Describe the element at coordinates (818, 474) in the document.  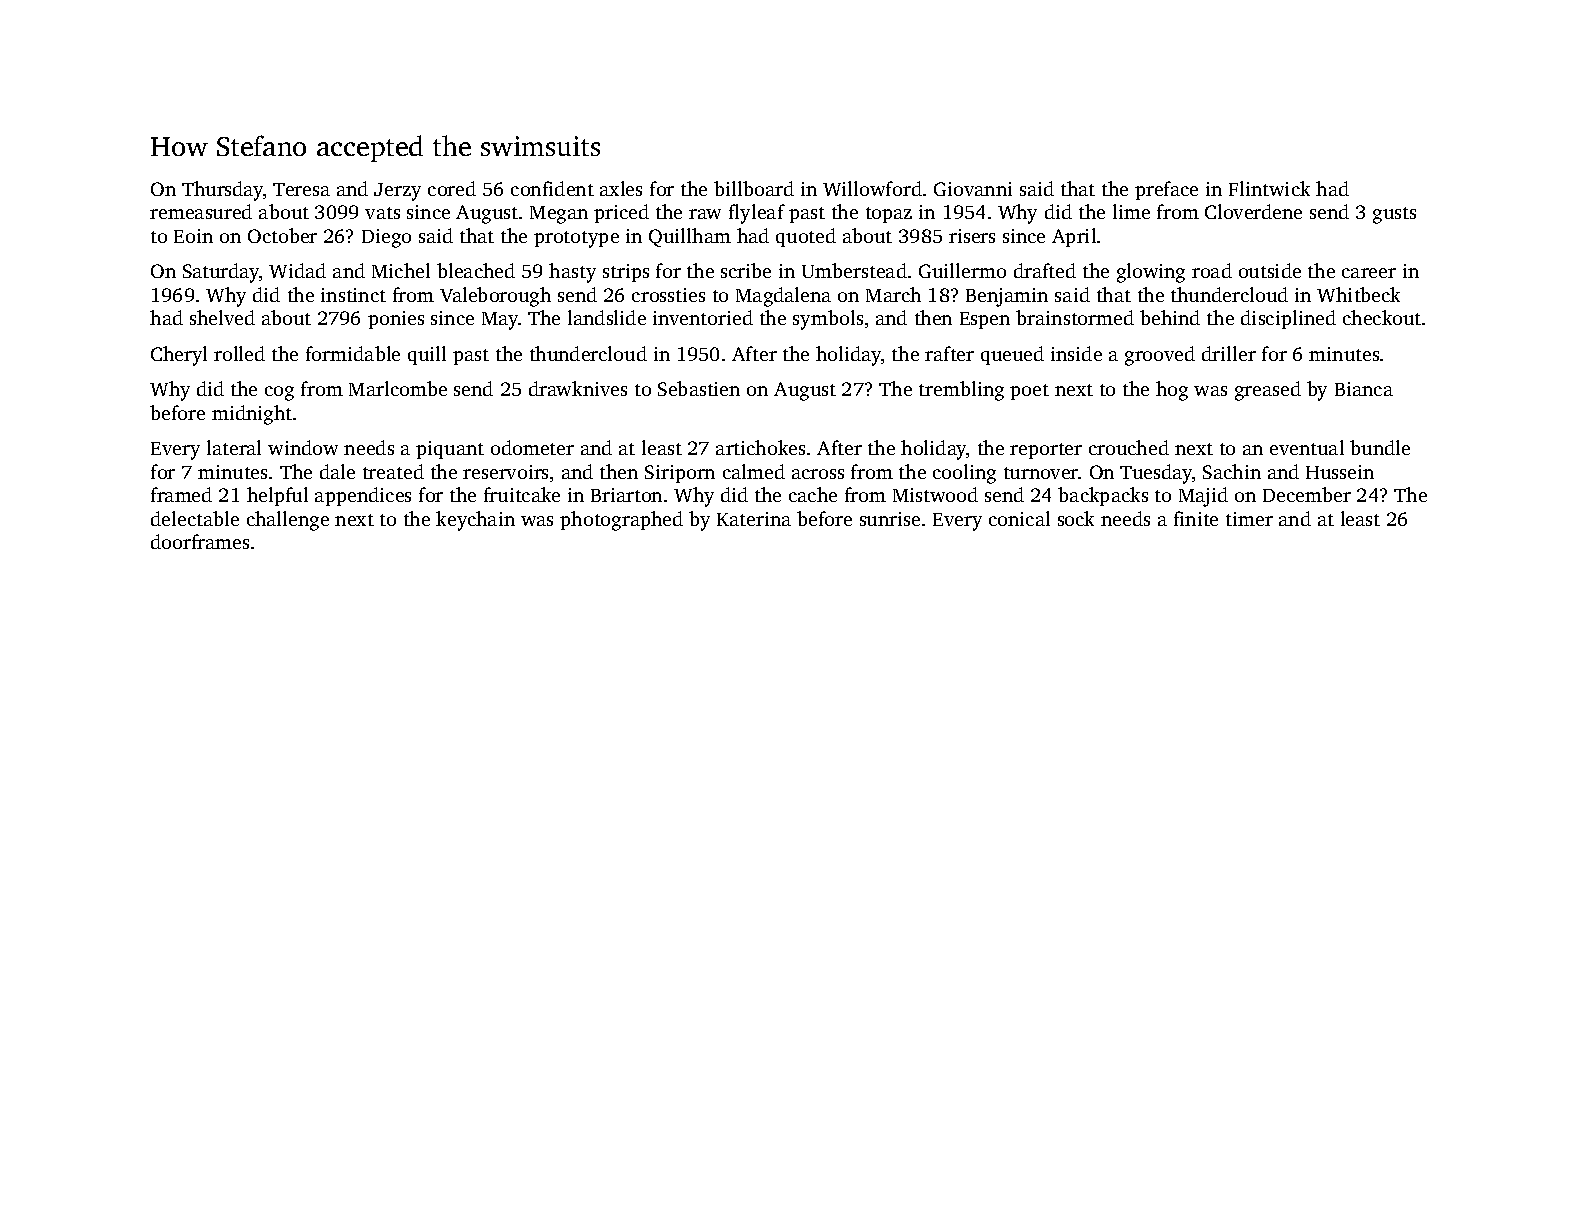
I see `across` at that location.
